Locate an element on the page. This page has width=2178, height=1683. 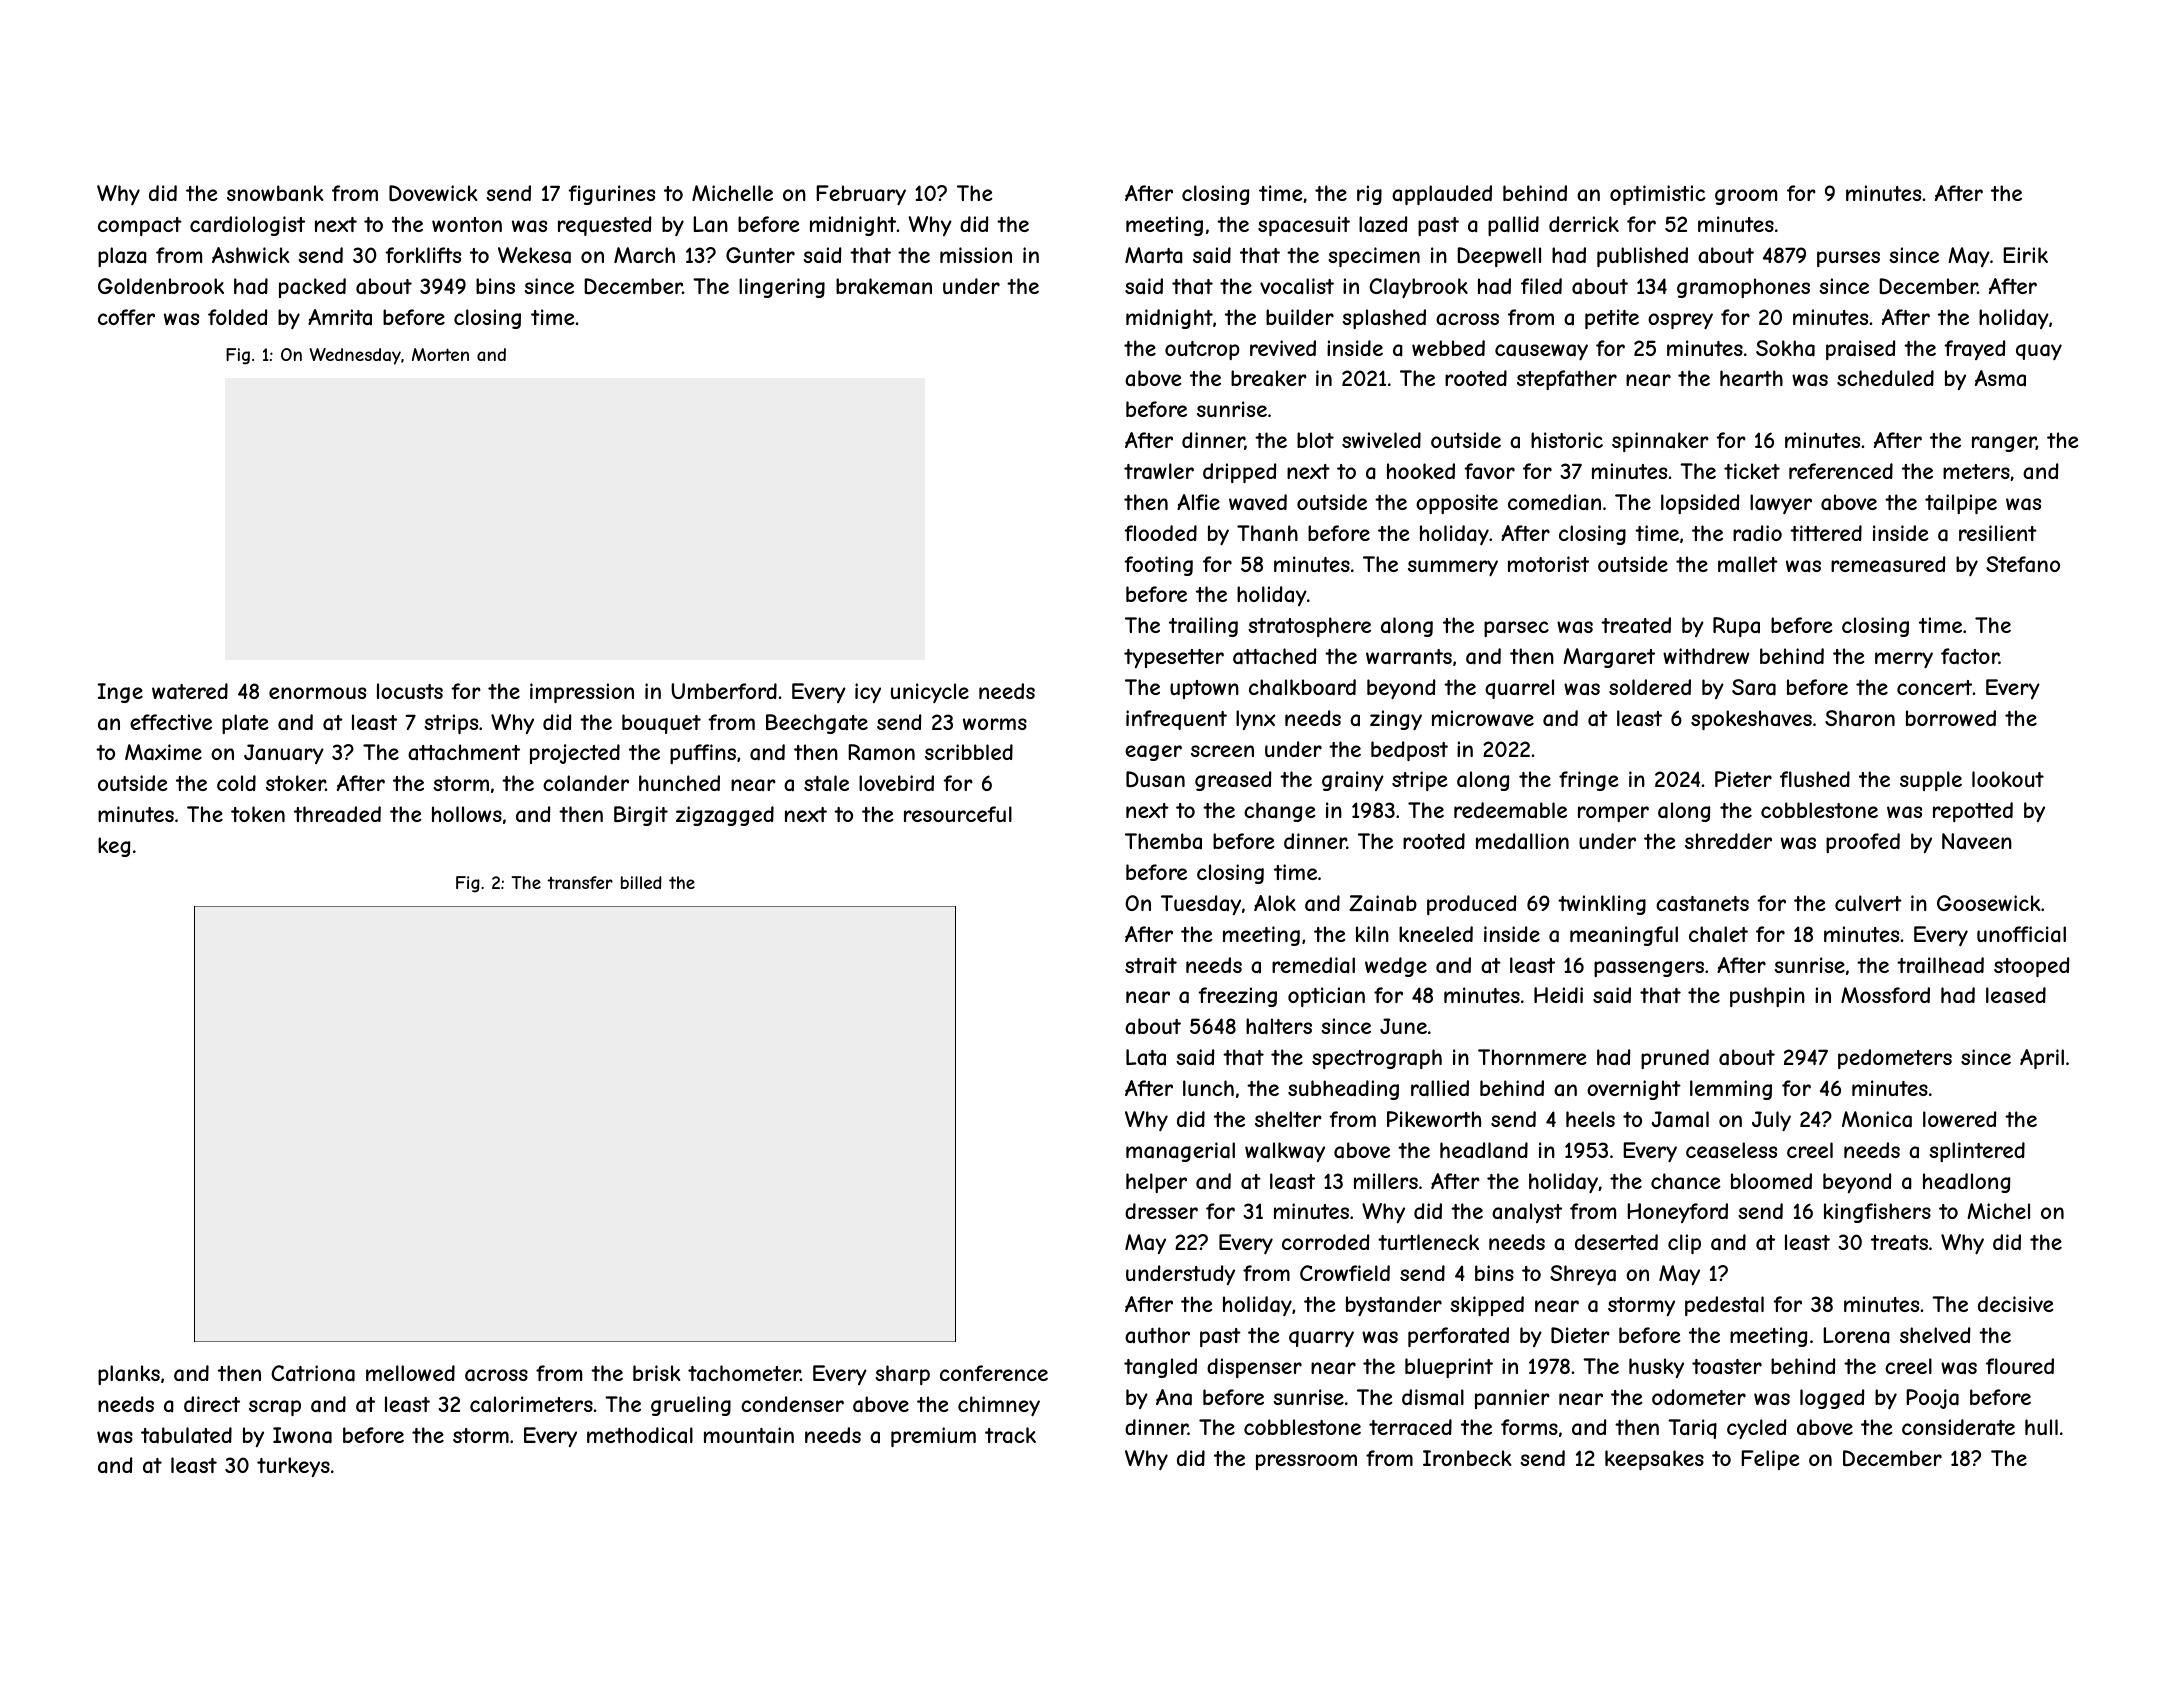
praised is located at coordinates (1860, 350).
